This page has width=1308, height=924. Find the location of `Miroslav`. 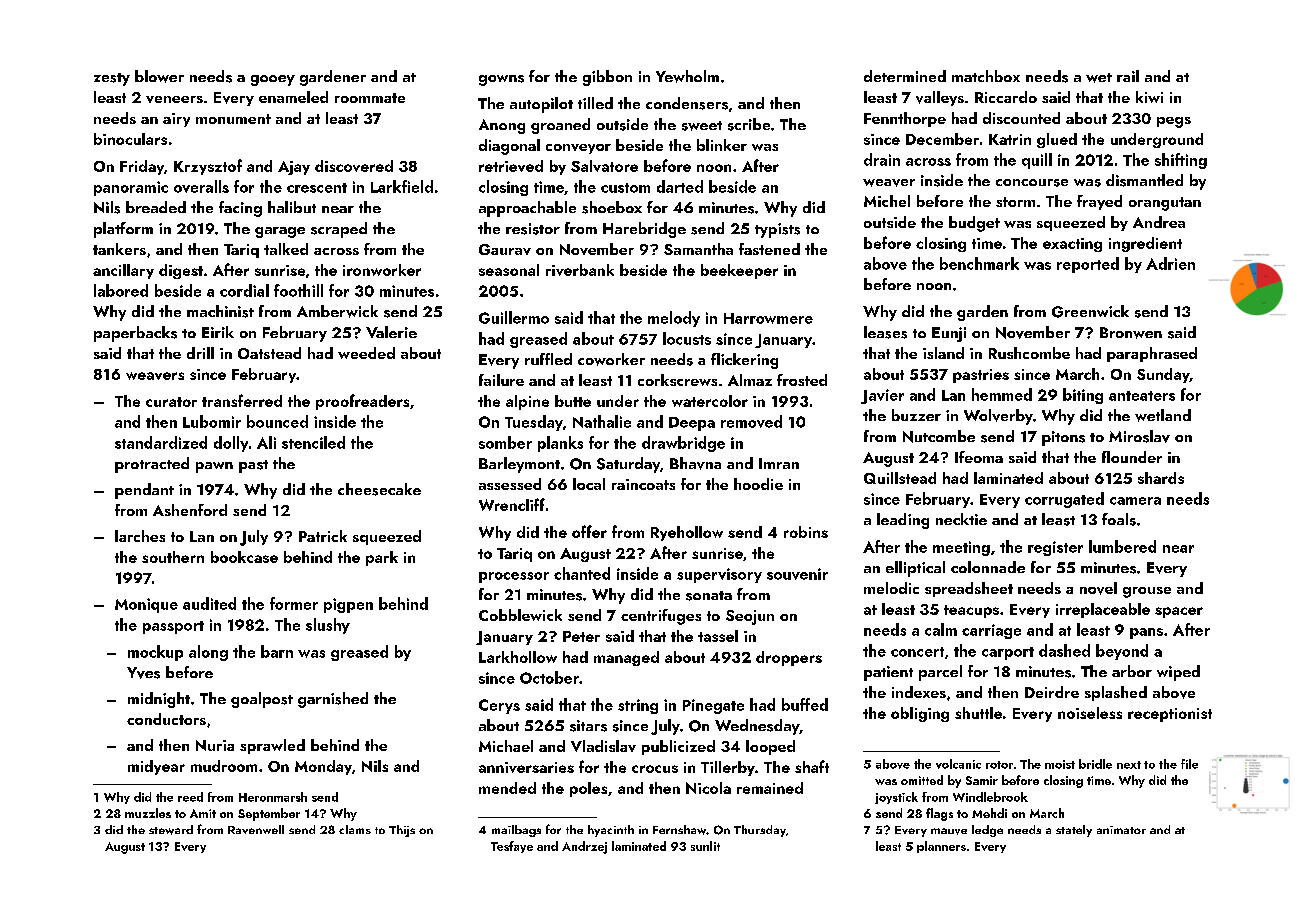

Miroslav is located at coordinates (1139, 436).
